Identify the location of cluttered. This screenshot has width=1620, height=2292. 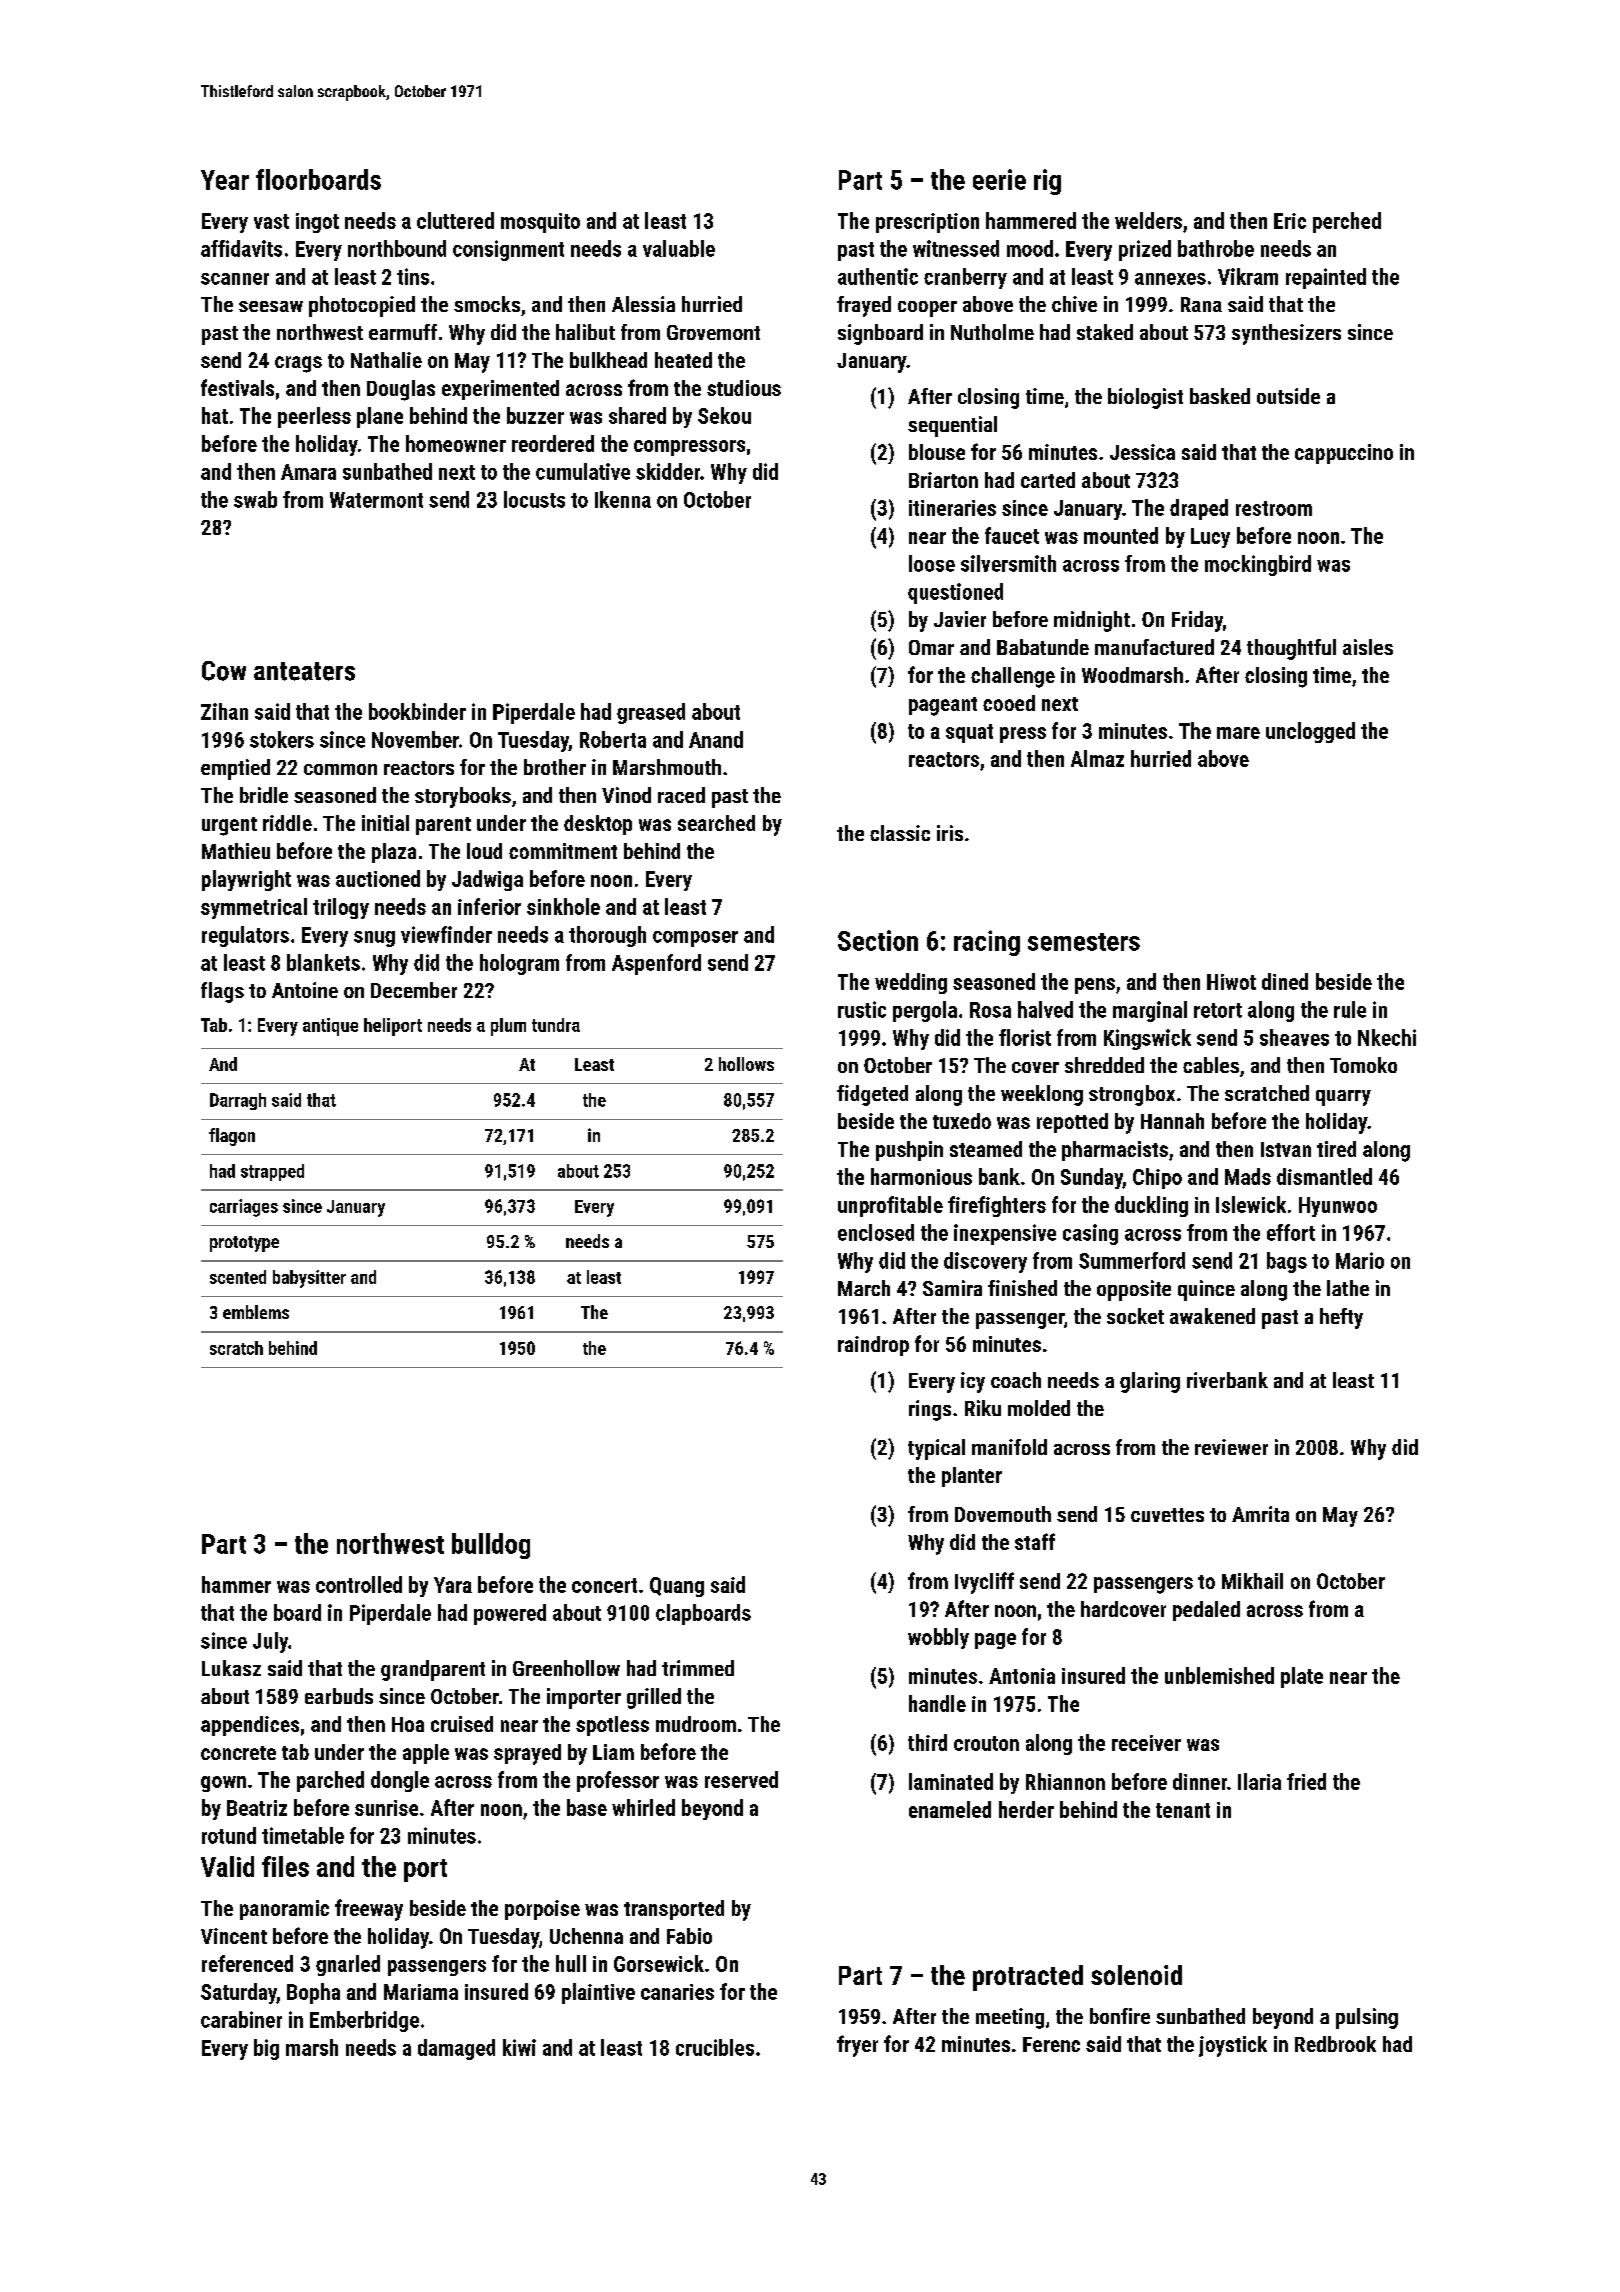
(455, 220).
